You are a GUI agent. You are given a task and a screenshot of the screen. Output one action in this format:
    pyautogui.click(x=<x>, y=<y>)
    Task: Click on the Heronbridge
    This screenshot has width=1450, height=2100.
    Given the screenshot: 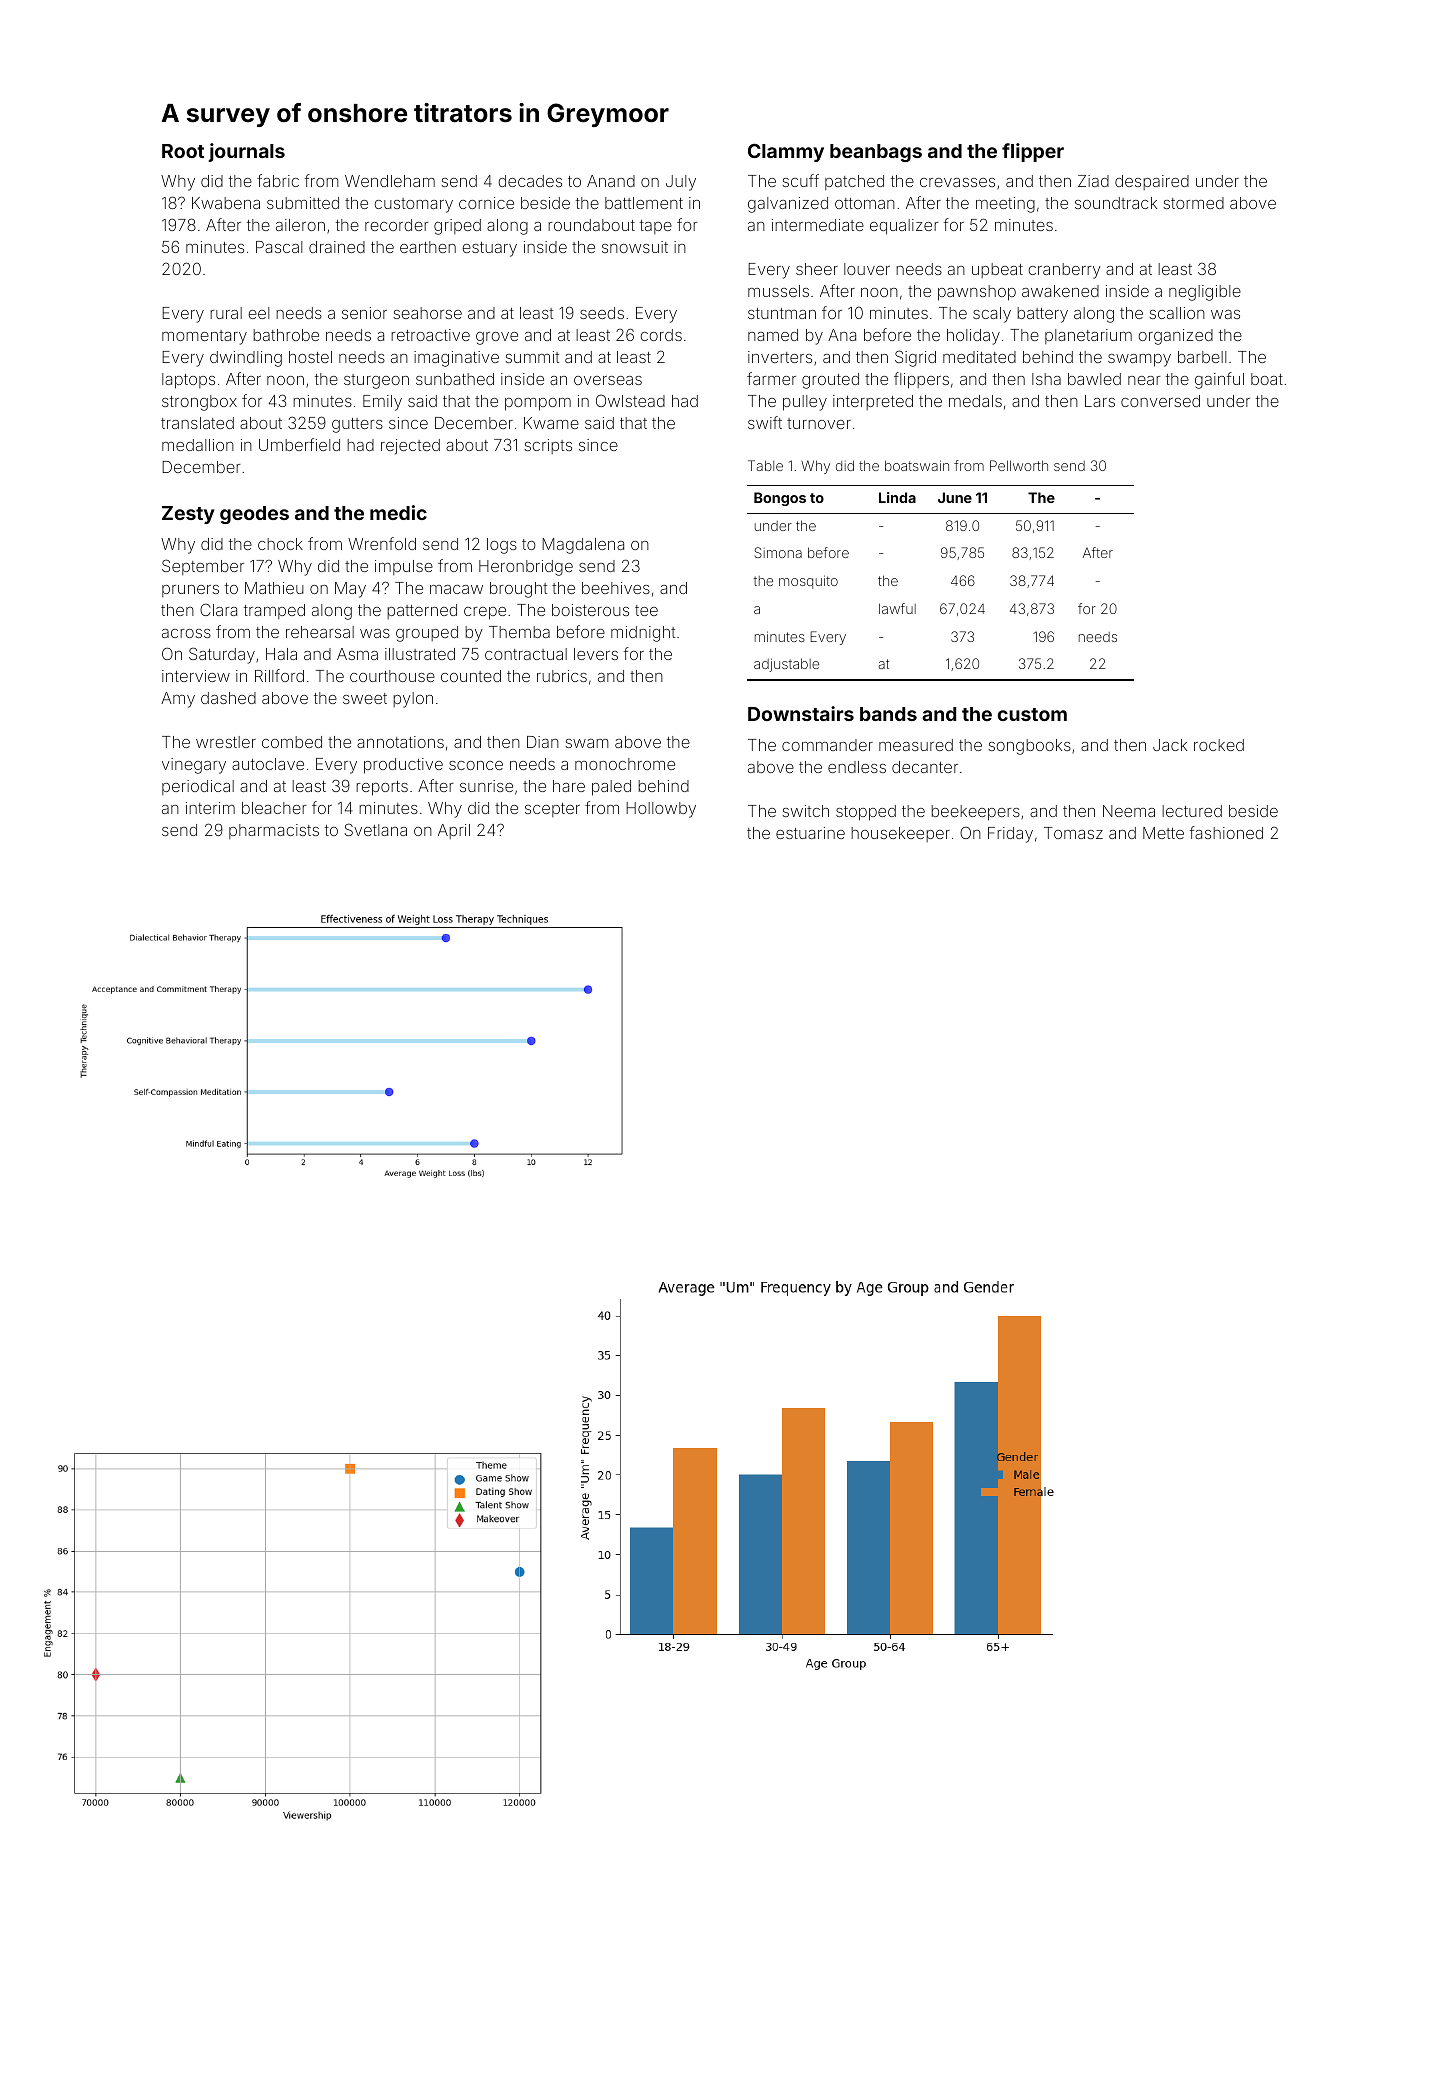 What is the action you would take?
    pyautogui.click(x=526, y=568)
